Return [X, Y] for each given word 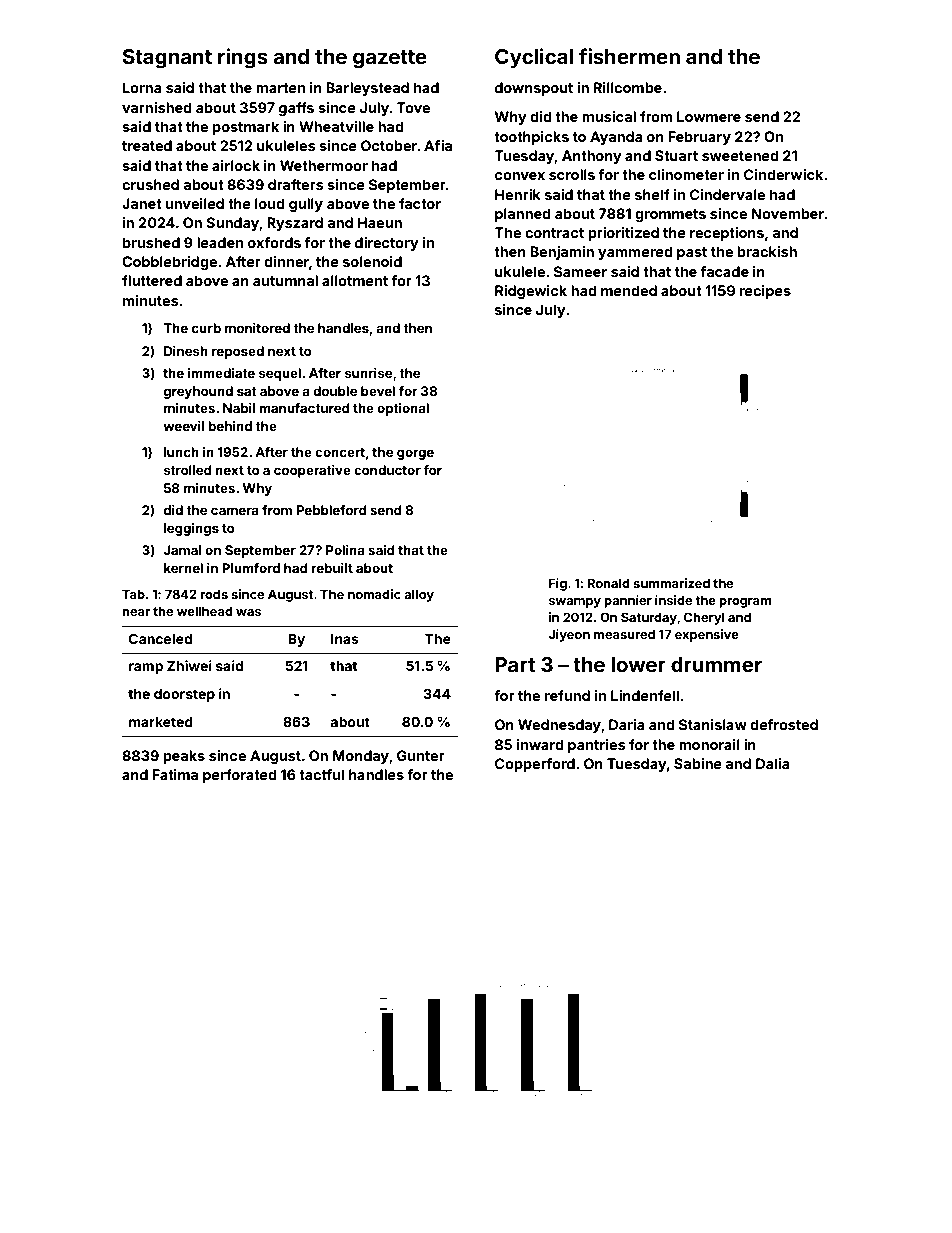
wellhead [205, 611]
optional [403, 409]
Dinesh [186, 351]
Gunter [421, 755]
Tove [413, 107]
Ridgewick [531, 292]
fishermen [629, 56]
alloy [419, 595]
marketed [161, 722]
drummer [716, 664]
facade [725, 271]
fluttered [152, 280]
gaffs [296, 109]
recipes [765, 292]
